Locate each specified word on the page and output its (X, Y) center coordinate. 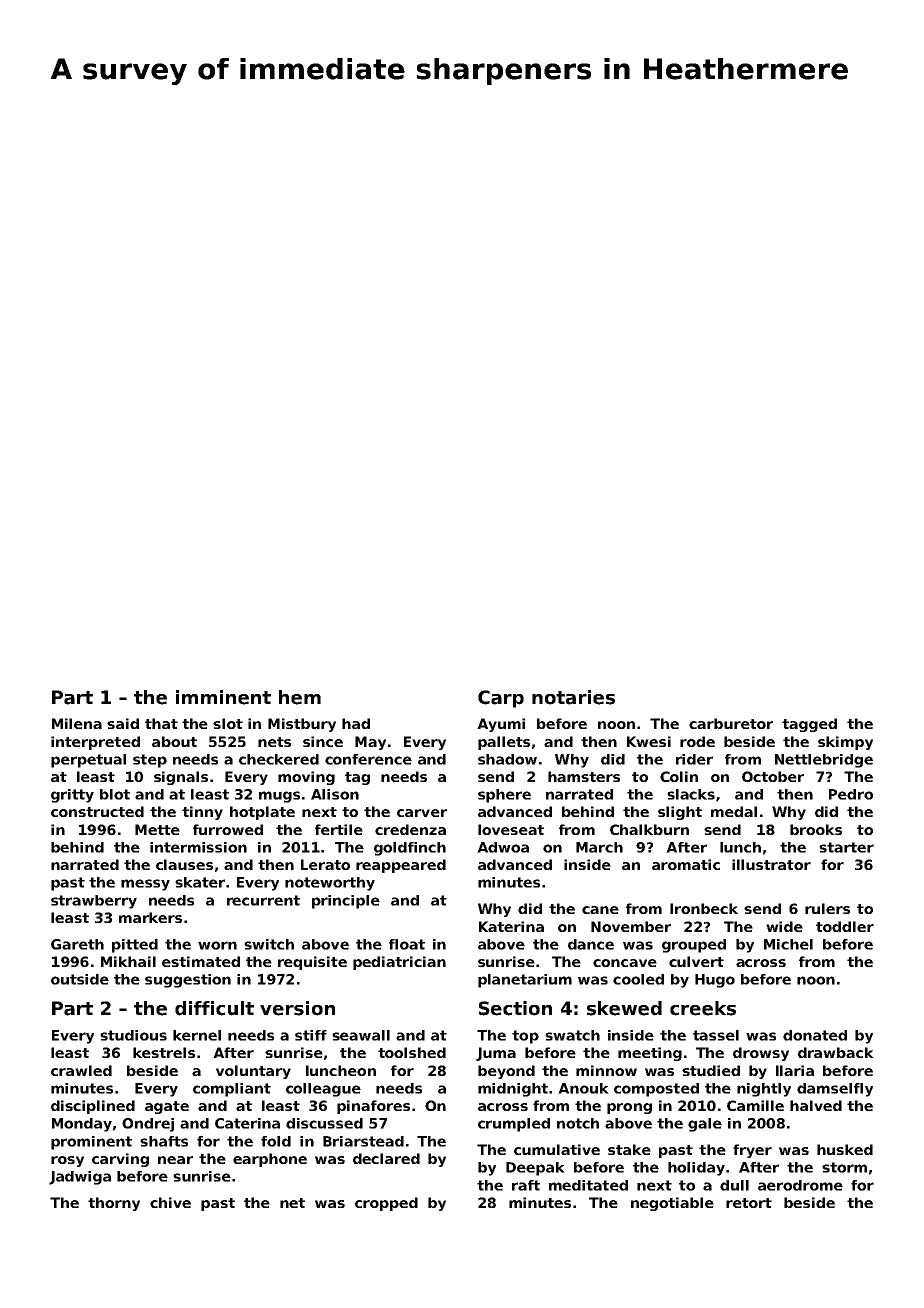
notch (578, 1123)
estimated (201, 961)
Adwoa (503, 847)
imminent (223, 697)
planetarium (525, 981)
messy (145, 885)
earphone (270, 1160)
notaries (573, 697)
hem (300, 697)
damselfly (835, 1090)
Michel (788, 944)
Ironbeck (704, 908)
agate (167, 1107)
